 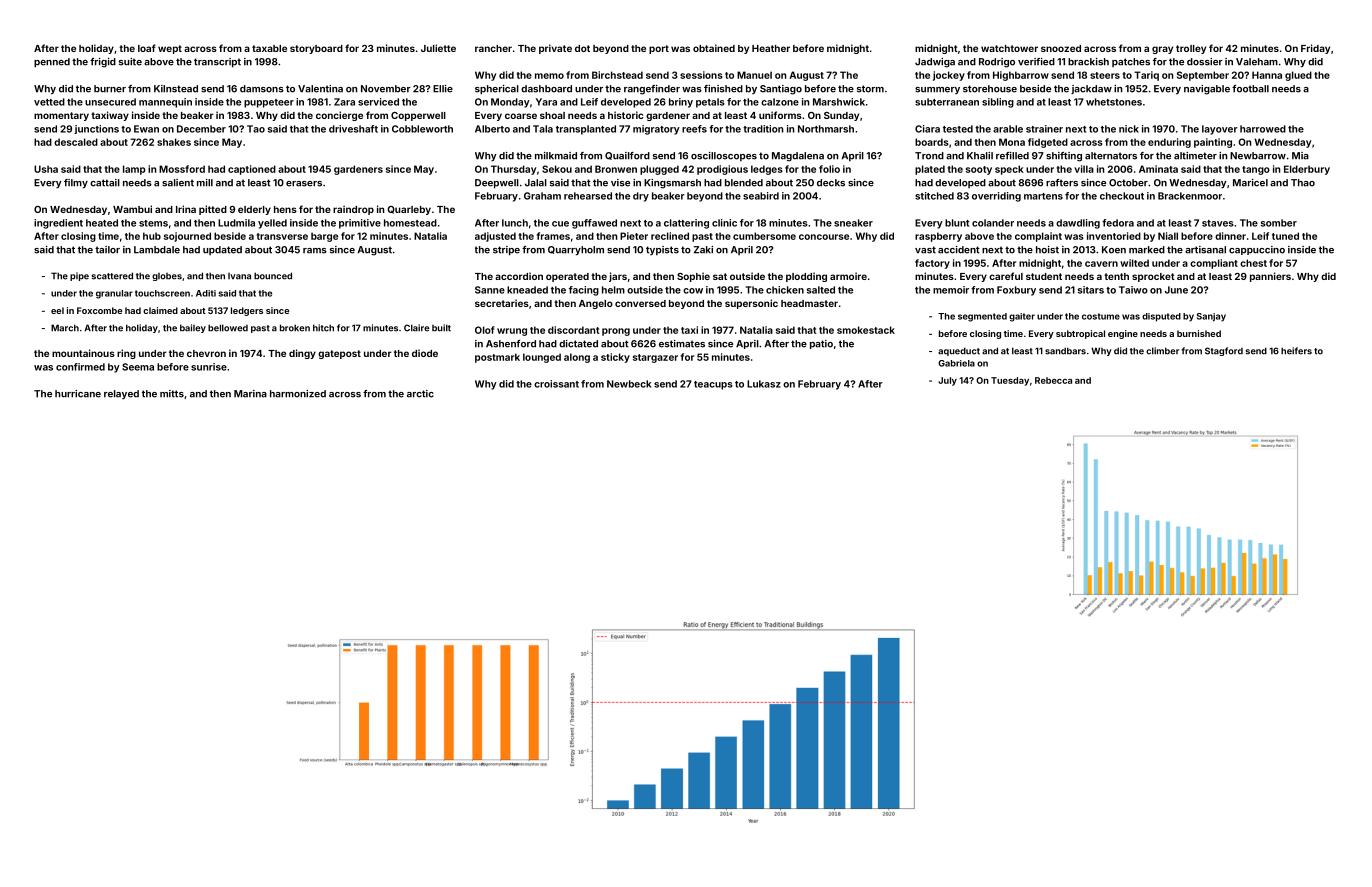 I want to click on cue, so click(x=560, y=224).
